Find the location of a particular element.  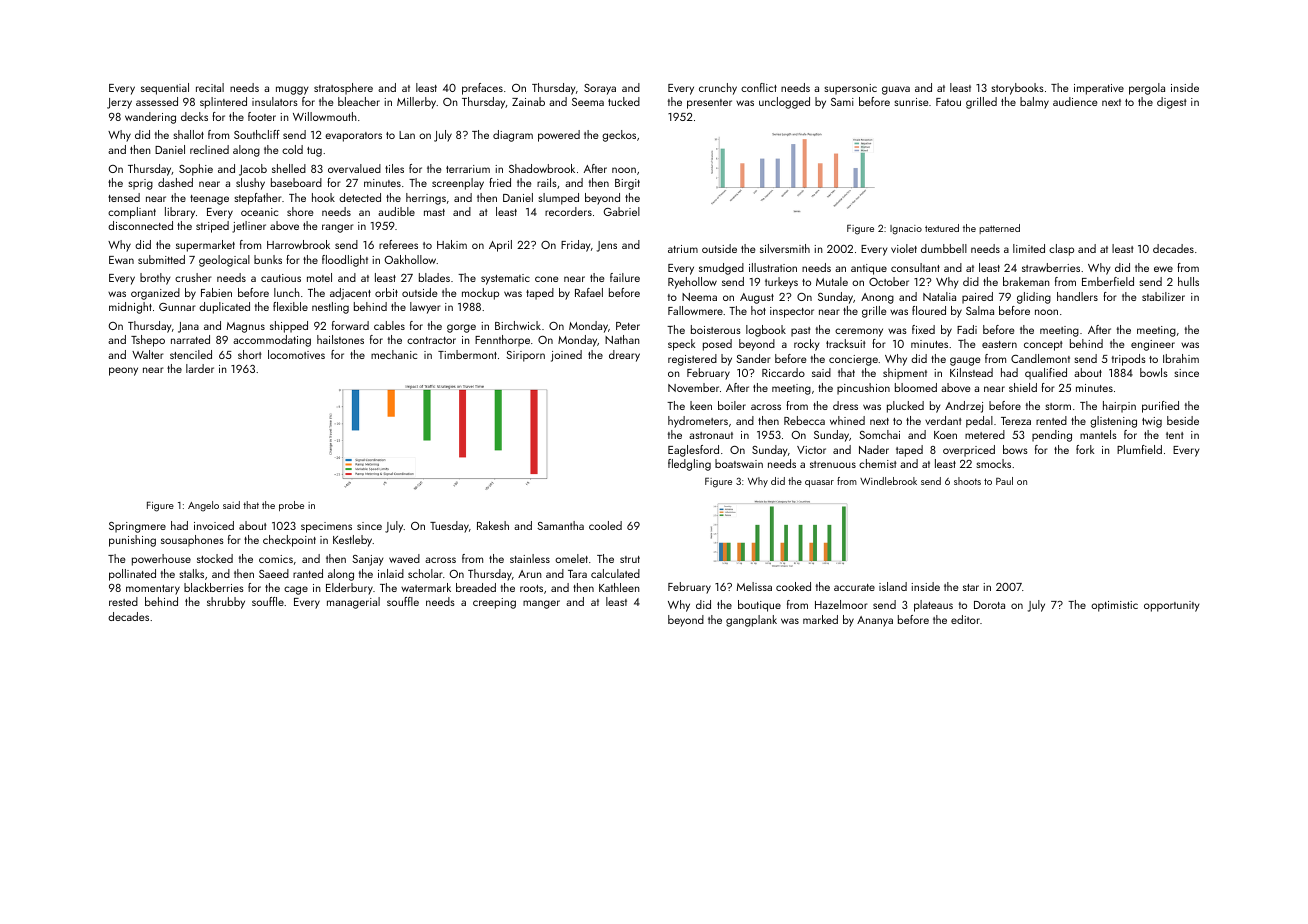

shrubby is located at coordinates (226, 603).
